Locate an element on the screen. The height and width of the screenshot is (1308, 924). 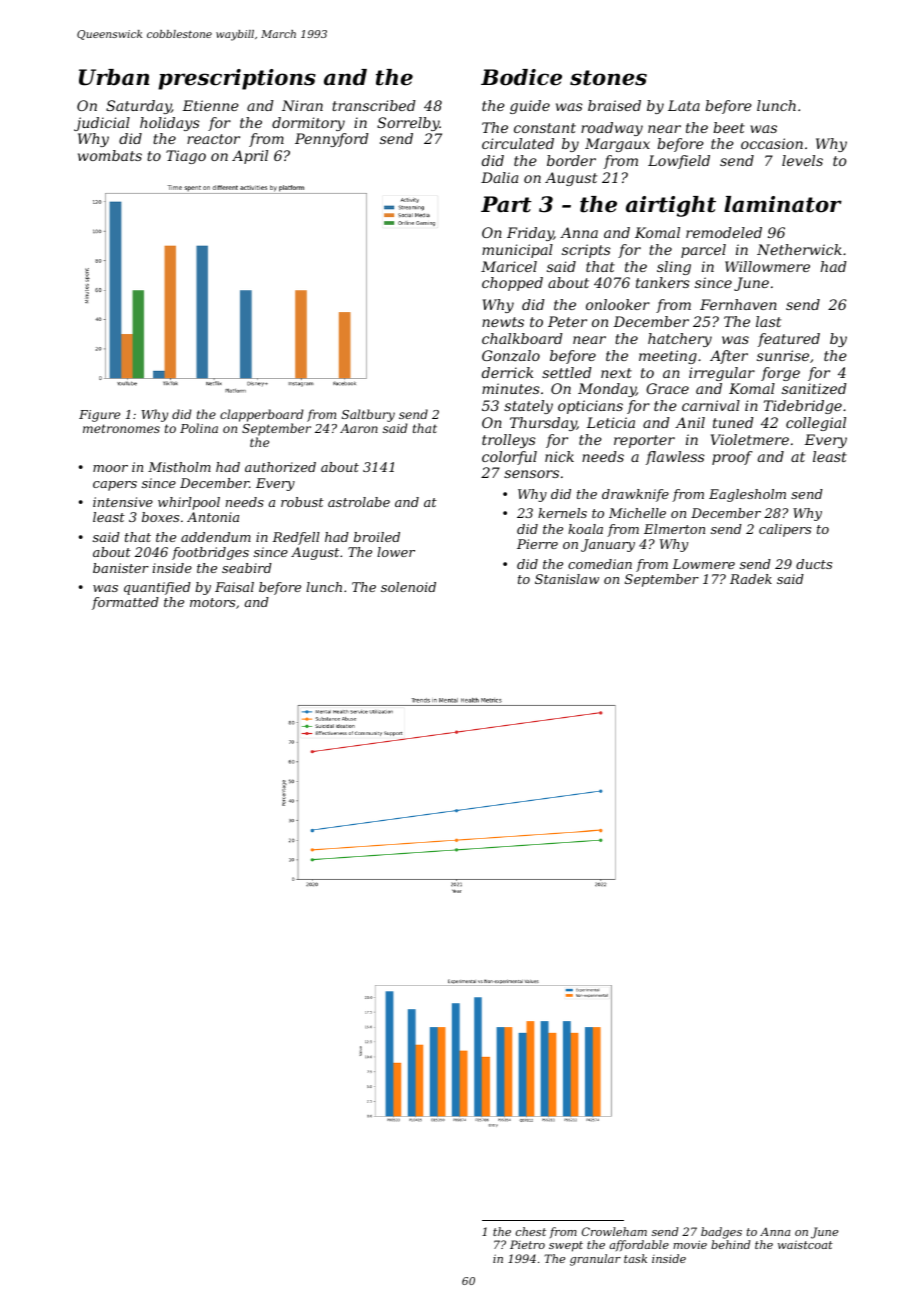
transcribed is located at coordinates (374, 105).
